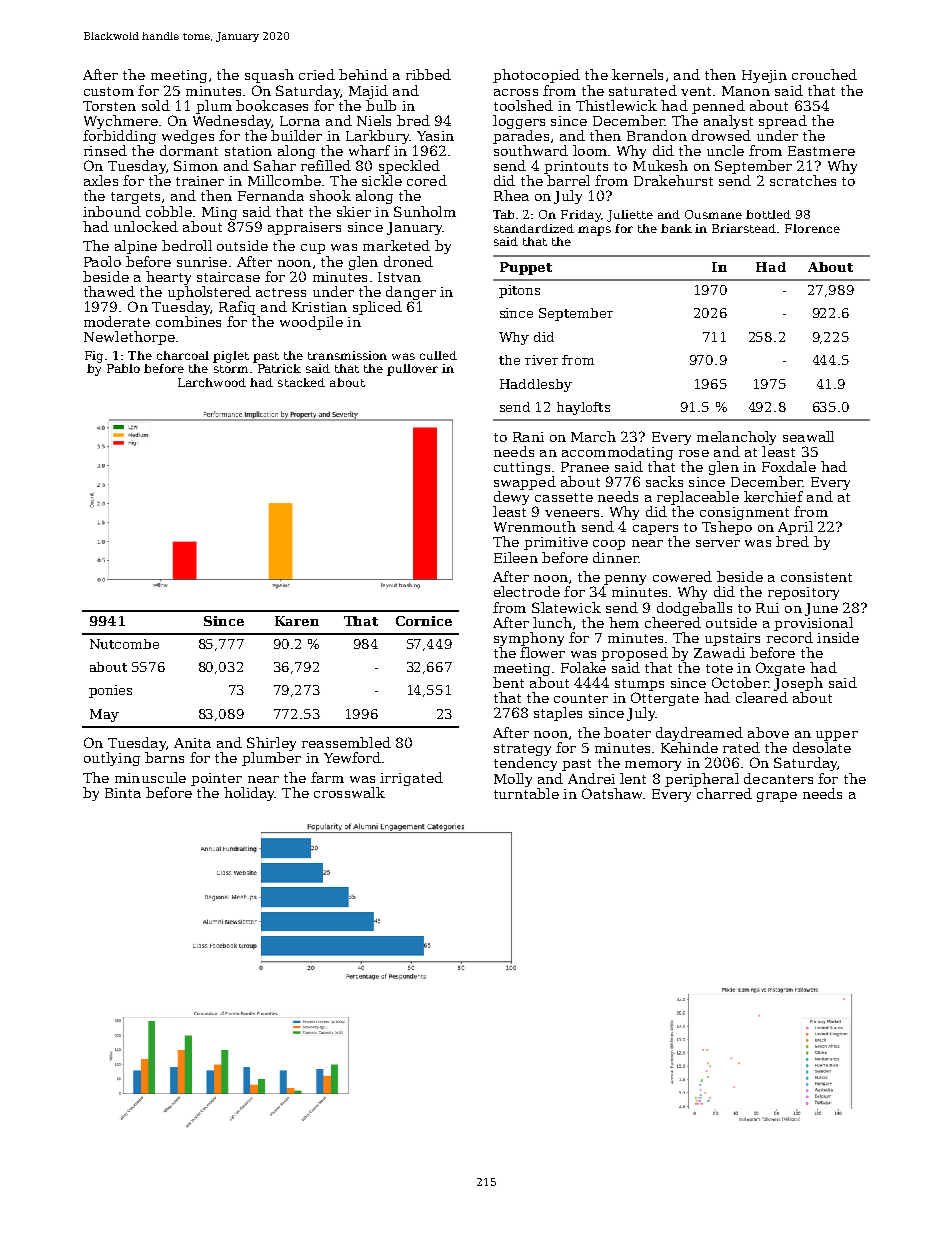 Image resolution: width=952 pixels, height=1233 pixels. I want to click on Shirley, so click(271, 744).
